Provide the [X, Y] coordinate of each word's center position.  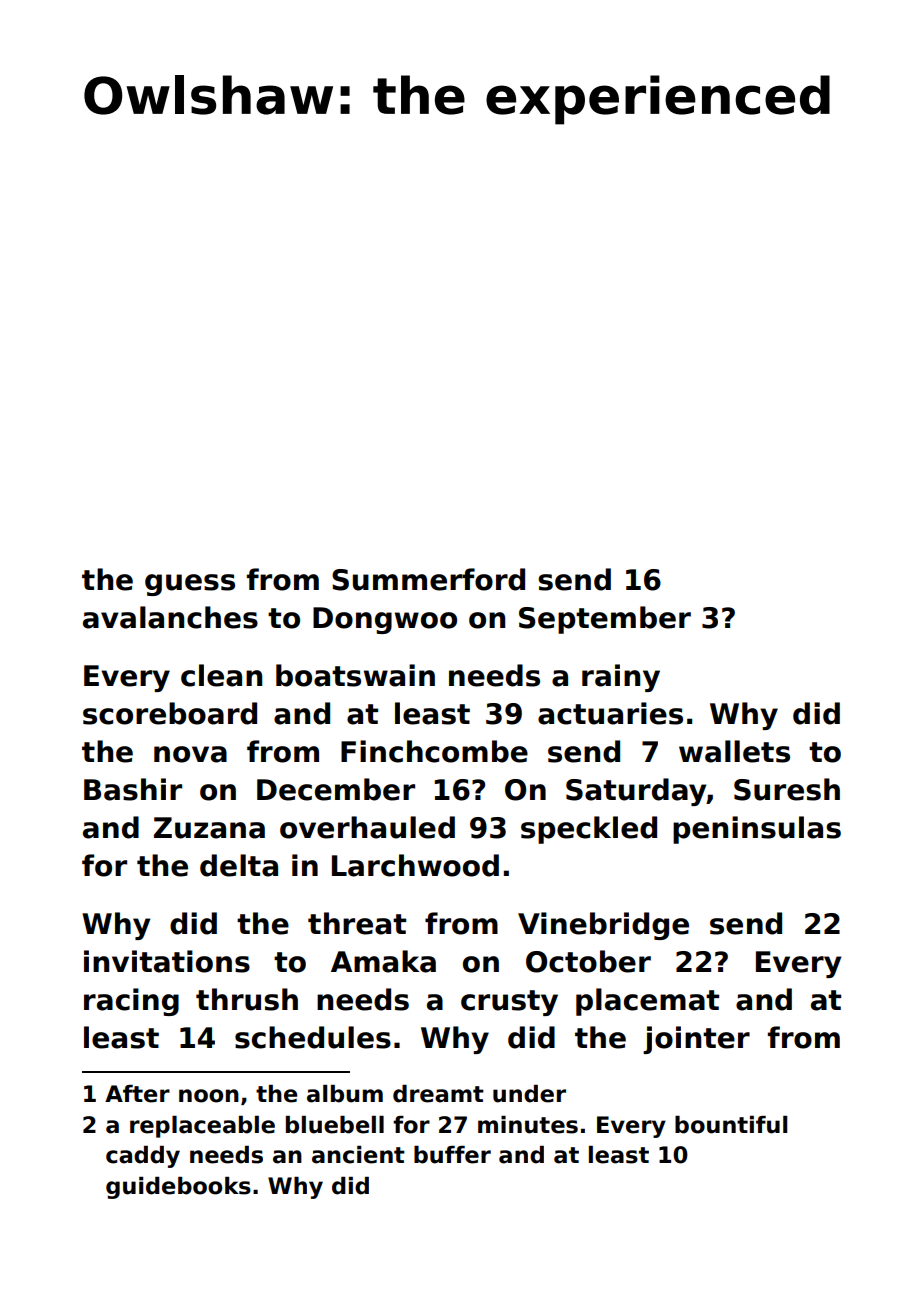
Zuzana [209, 828]
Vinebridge [603, 926]
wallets [734, 751]
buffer [452, 1155]
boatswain [355, 675]
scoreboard [170, 713]
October [588, 961]
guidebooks [178, 1188]
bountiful [731, 1125]
